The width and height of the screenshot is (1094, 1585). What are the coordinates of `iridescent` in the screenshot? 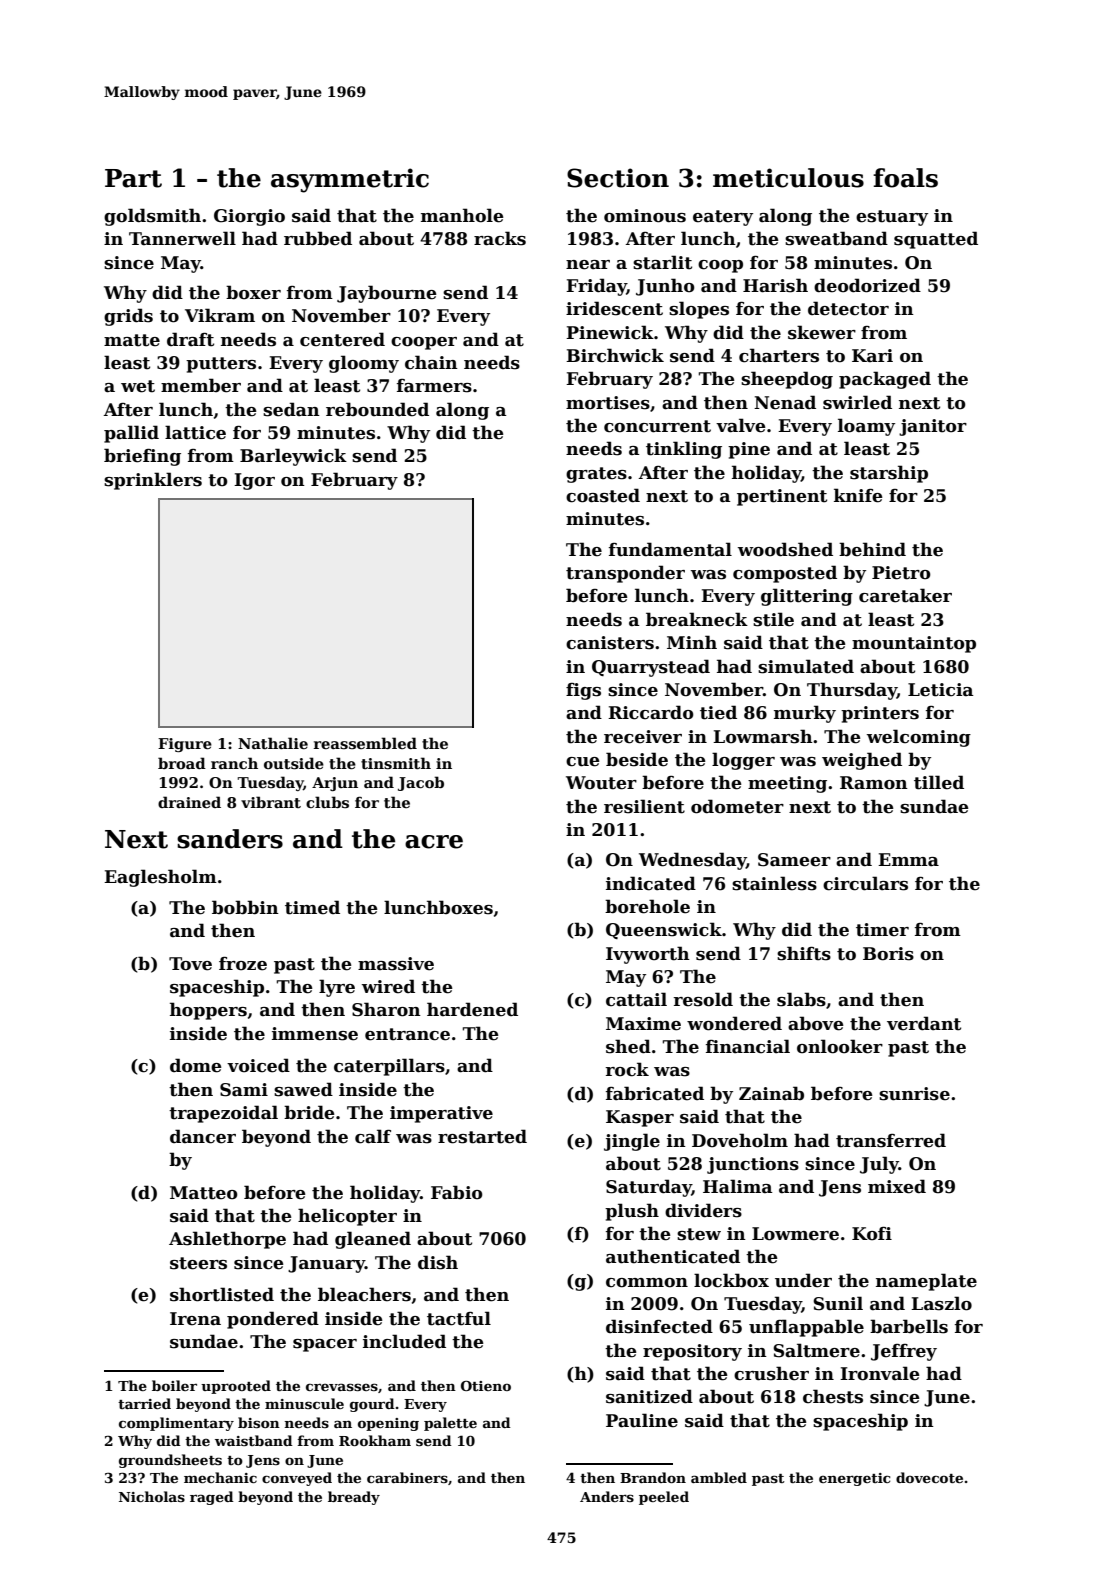 It's located at (614, 308).
